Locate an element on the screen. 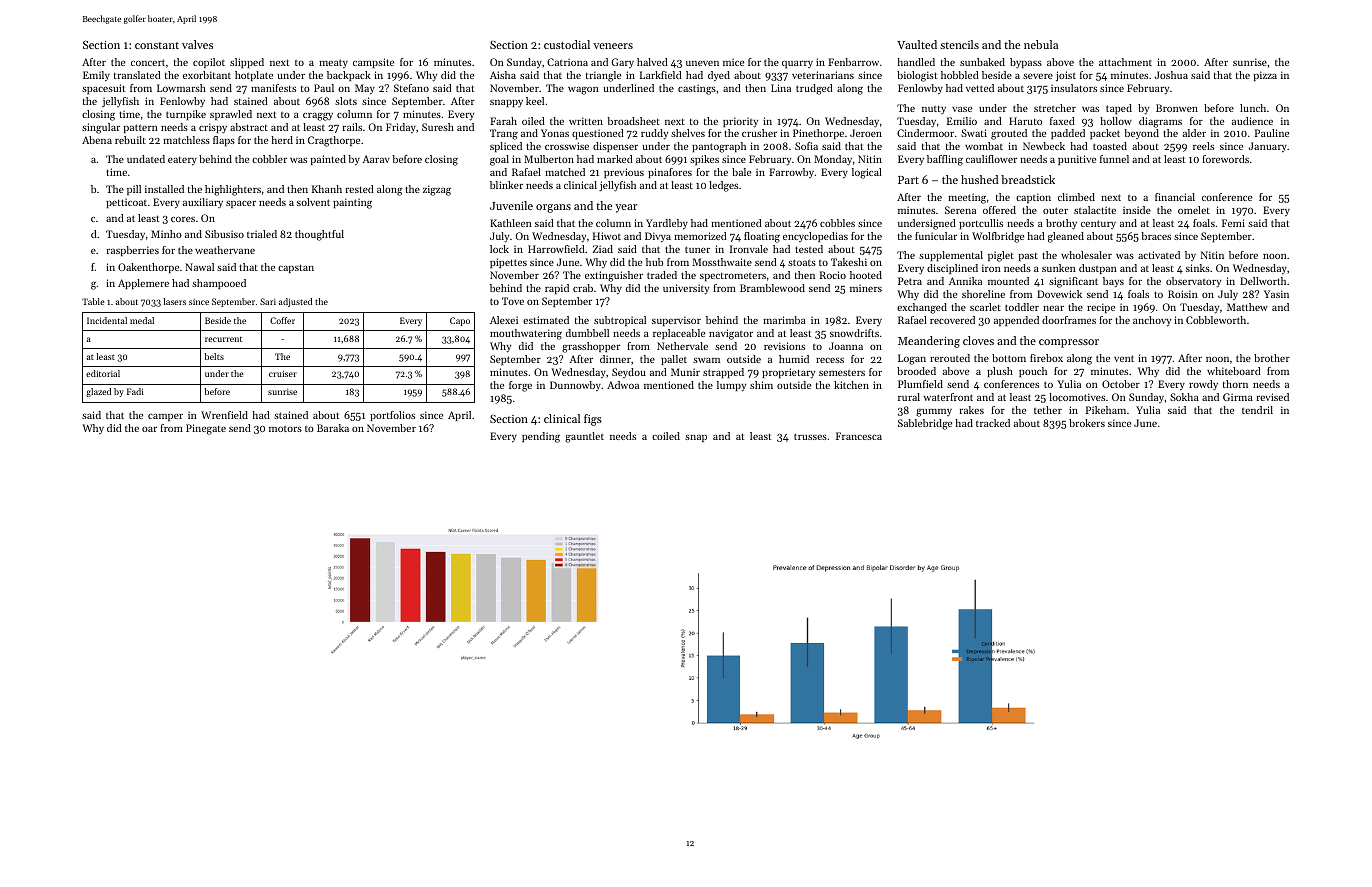 The width and height of the screenshot is (1372, 887). recovered is located at coordinates (952, 320).
